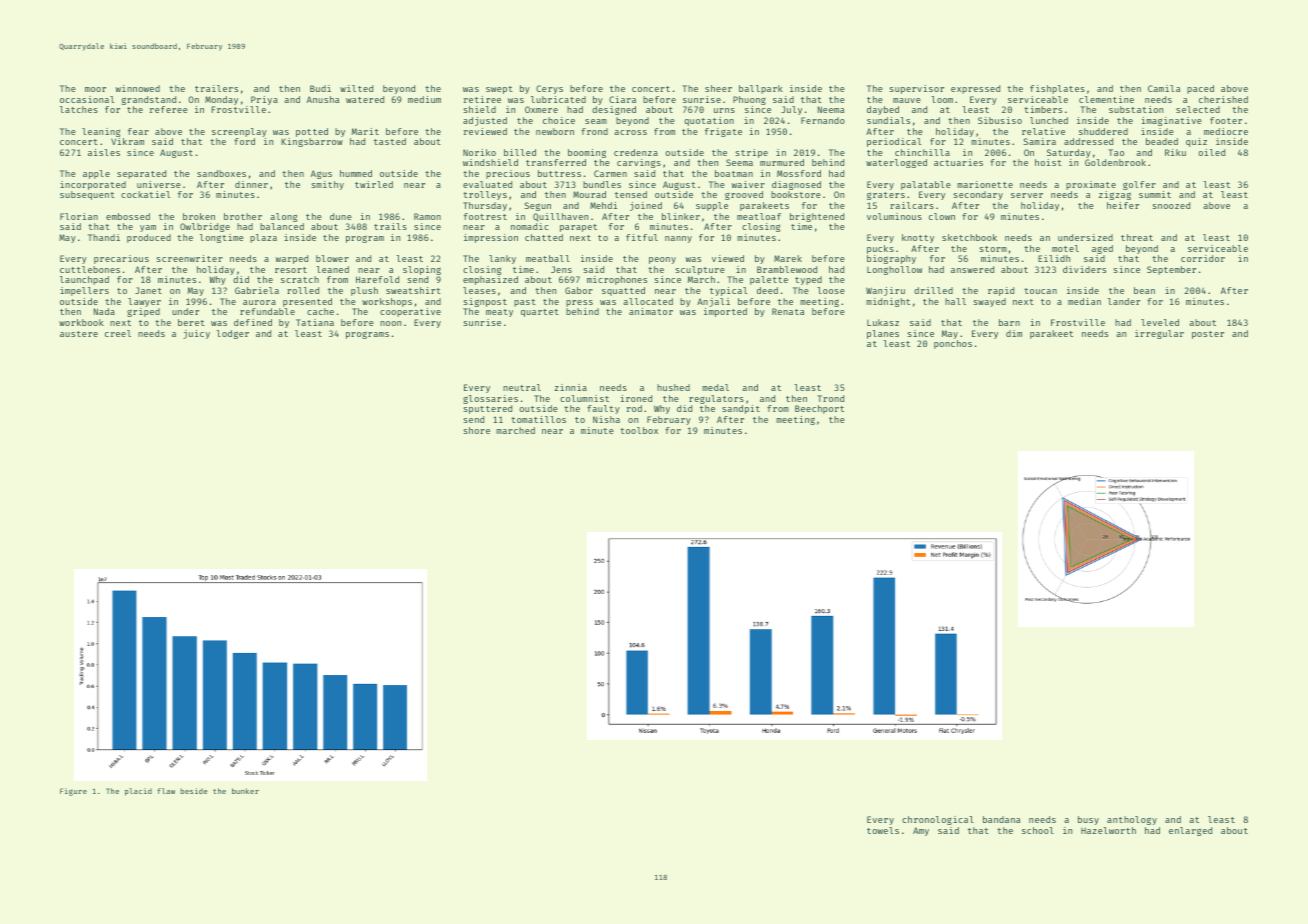 The width and height of the screenshot is (1308, 924). I want to click on hall, so click(955, 301).
